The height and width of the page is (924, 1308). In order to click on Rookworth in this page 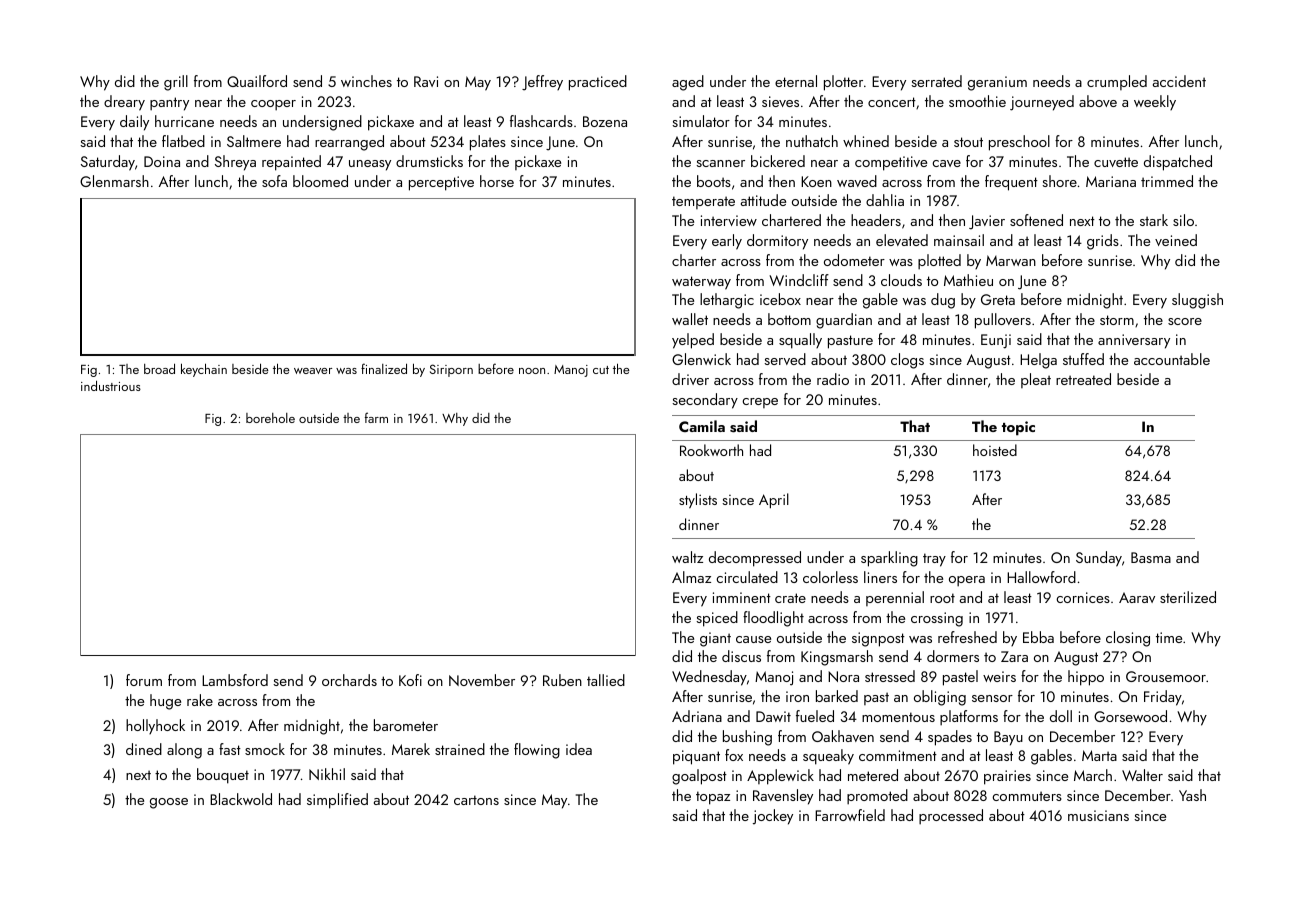, I will do `click(711, 450)`.
